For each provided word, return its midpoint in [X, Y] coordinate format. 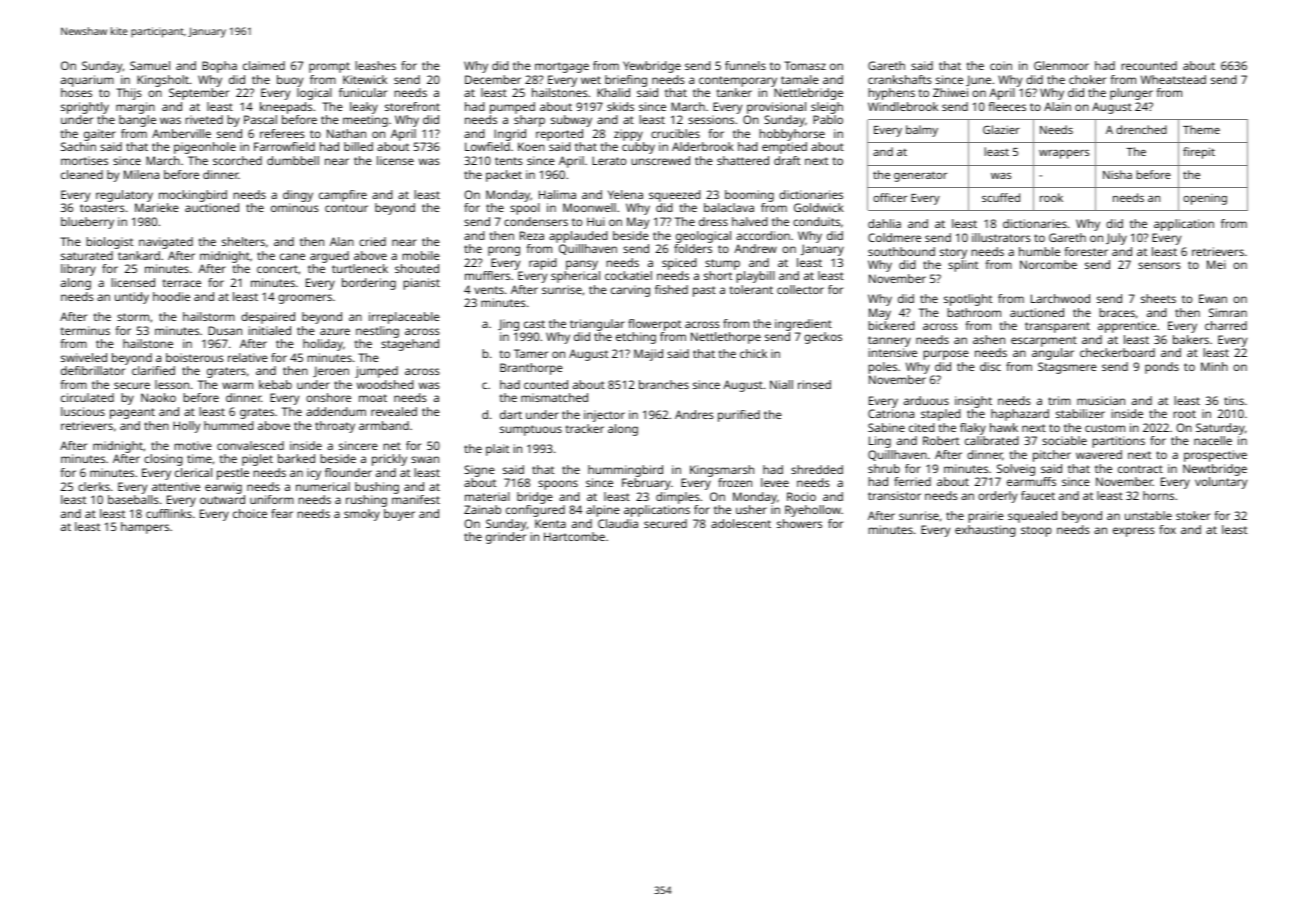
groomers [305, 299]
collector [800, 289]
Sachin [78, 146]
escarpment [1044, 341]
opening [1205, 199]
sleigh [827, 108]
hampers [145, 528]
